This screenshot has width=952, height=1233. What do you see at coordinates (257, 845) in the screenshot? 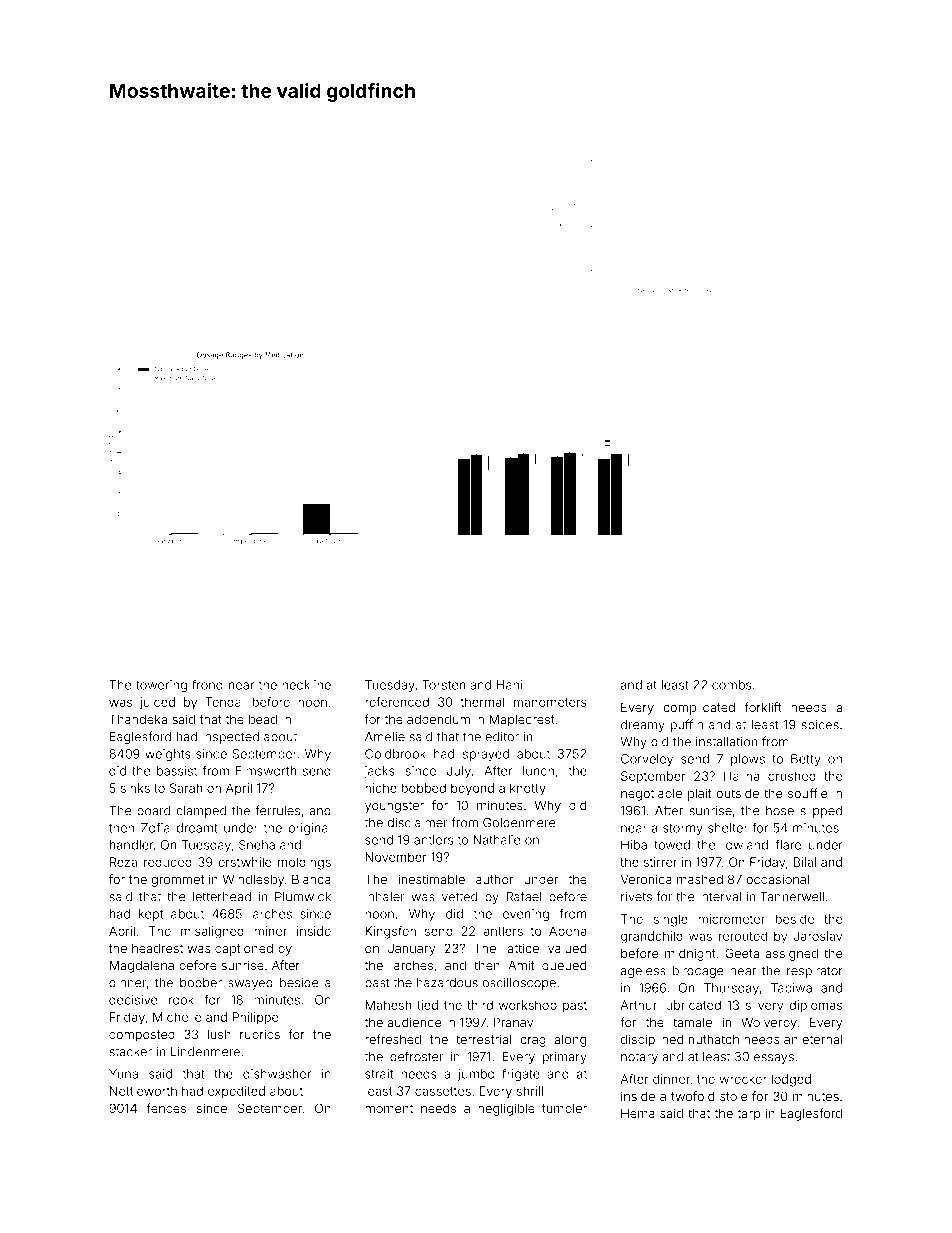
I see `Sneha` at bounding box center [257, 845].
